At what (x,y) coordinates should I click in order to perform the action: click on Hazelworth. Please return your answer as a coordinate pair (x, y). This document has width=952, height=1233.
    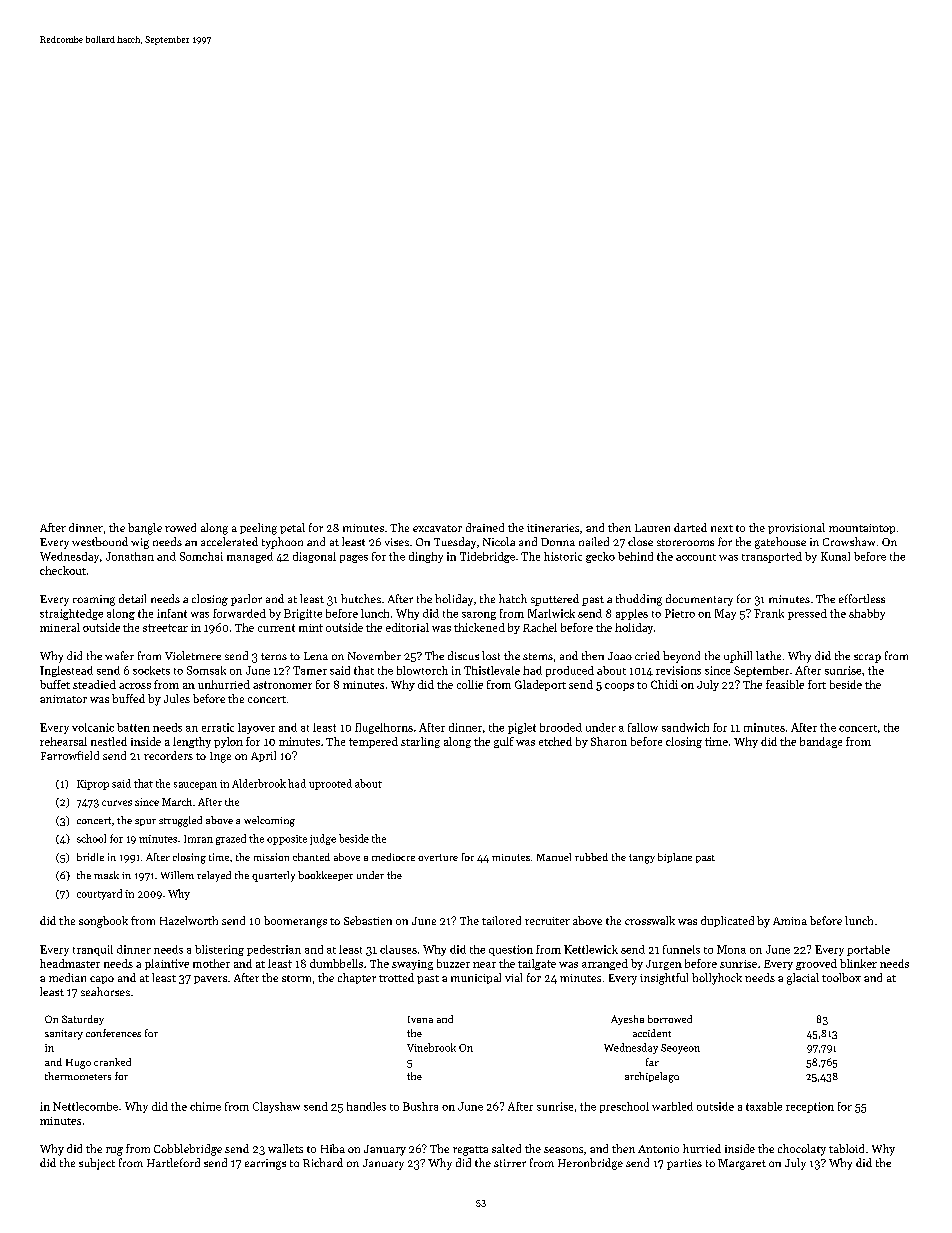
    Looking at the image, I should click on (189, 920).
